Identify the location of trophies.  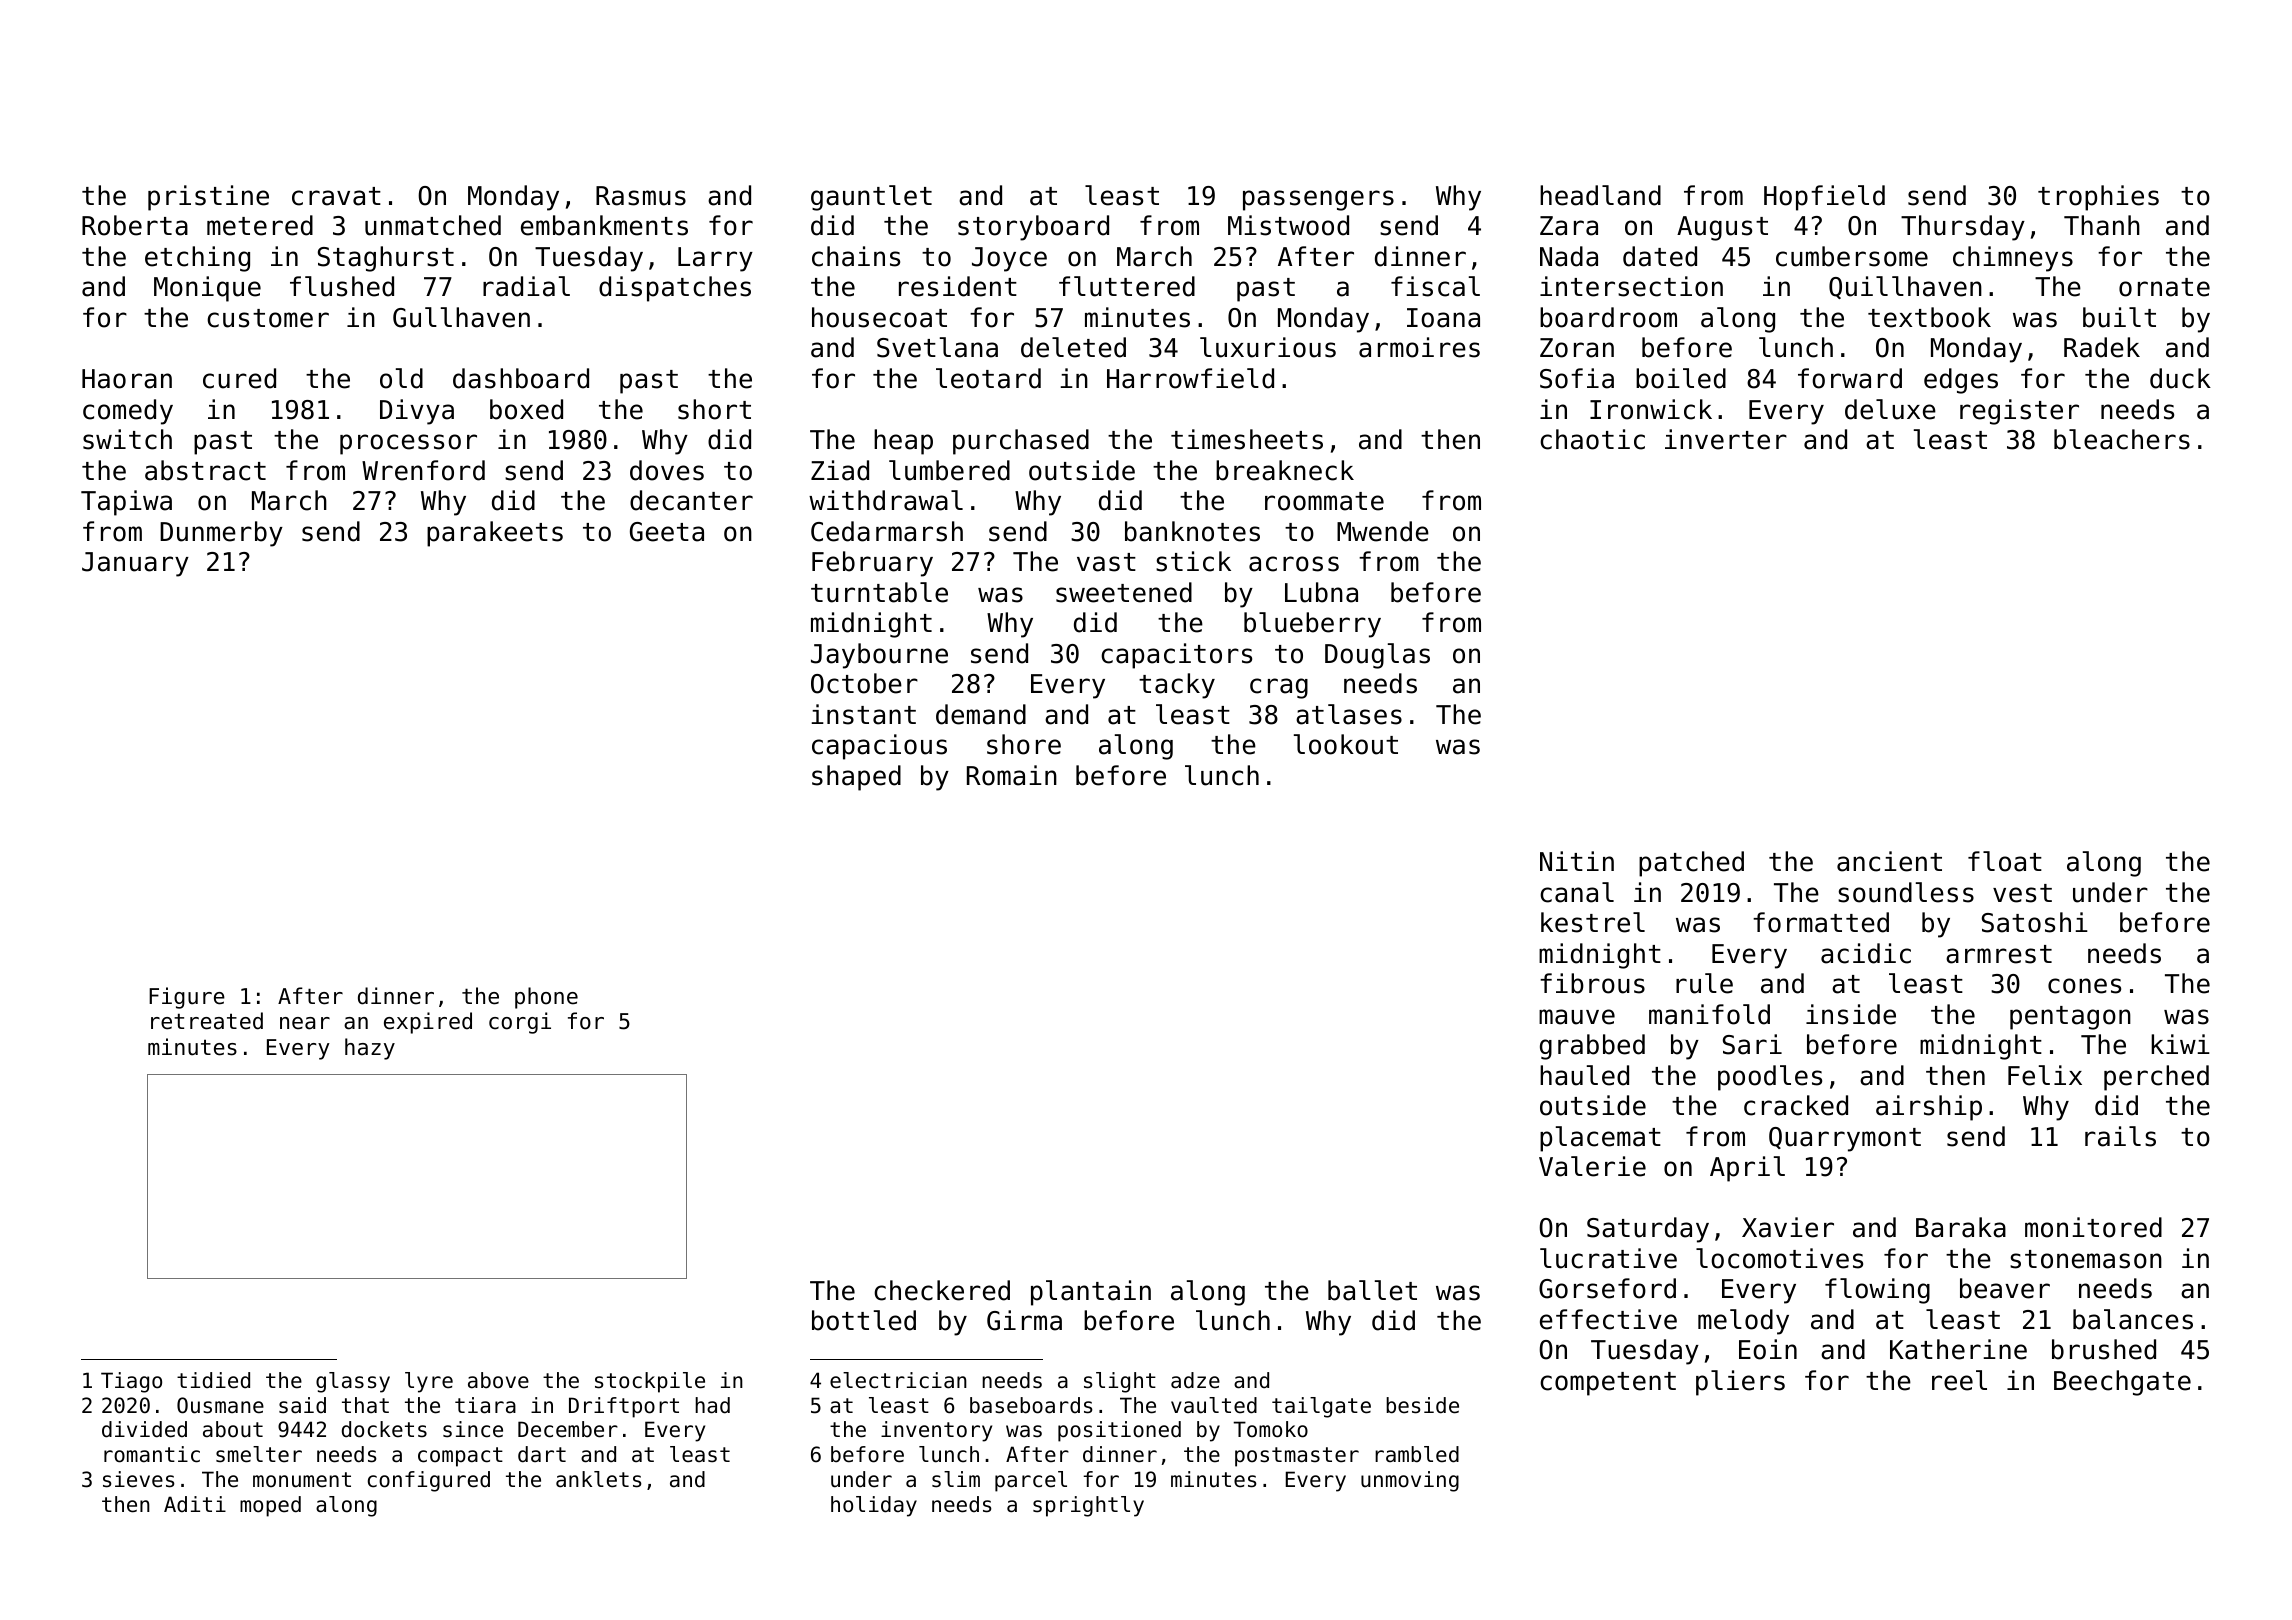
(2098, 198).
